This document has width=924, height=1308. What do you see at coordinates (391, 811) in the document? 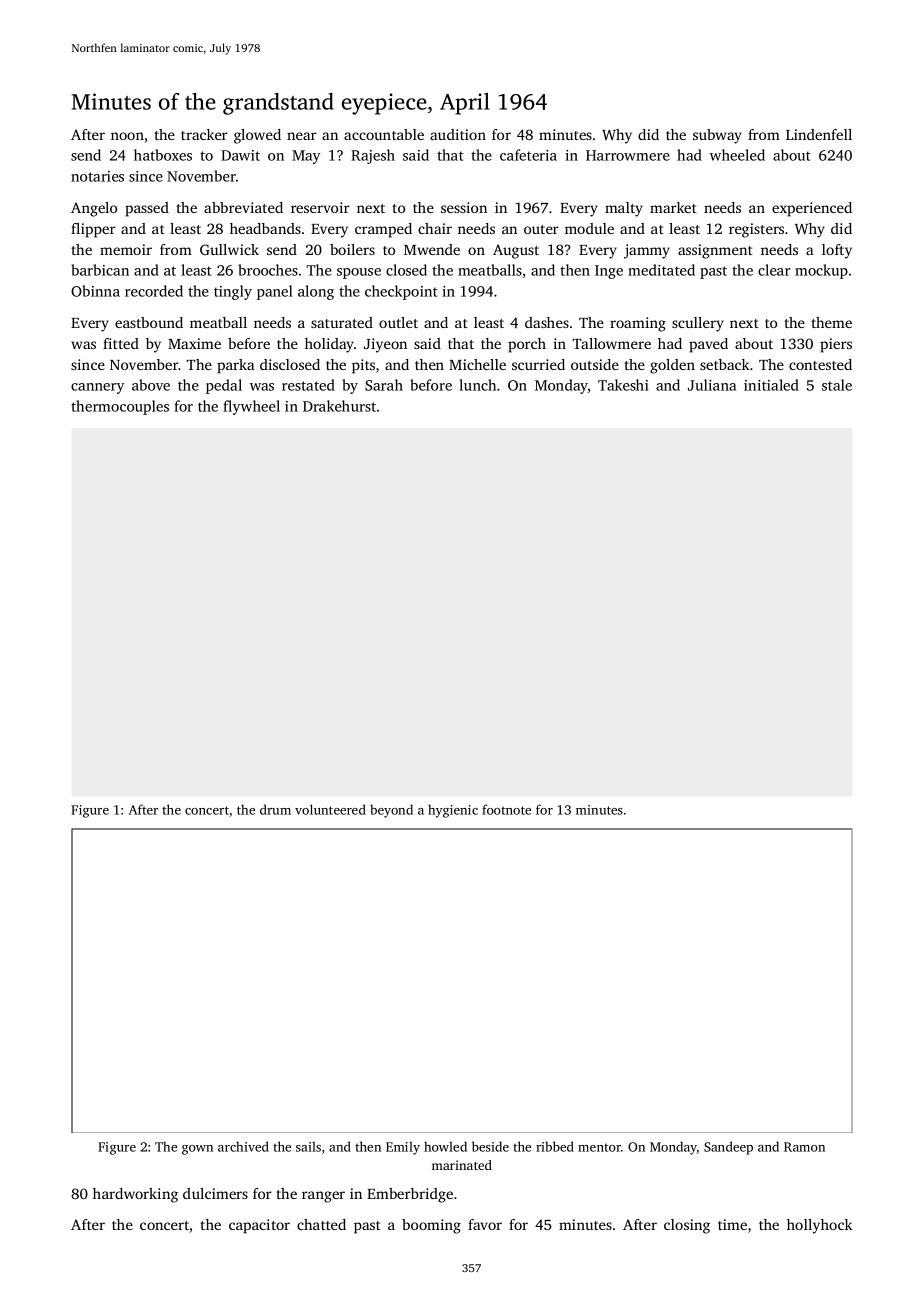
I see `beyond` at bounding box center [391, 811].
